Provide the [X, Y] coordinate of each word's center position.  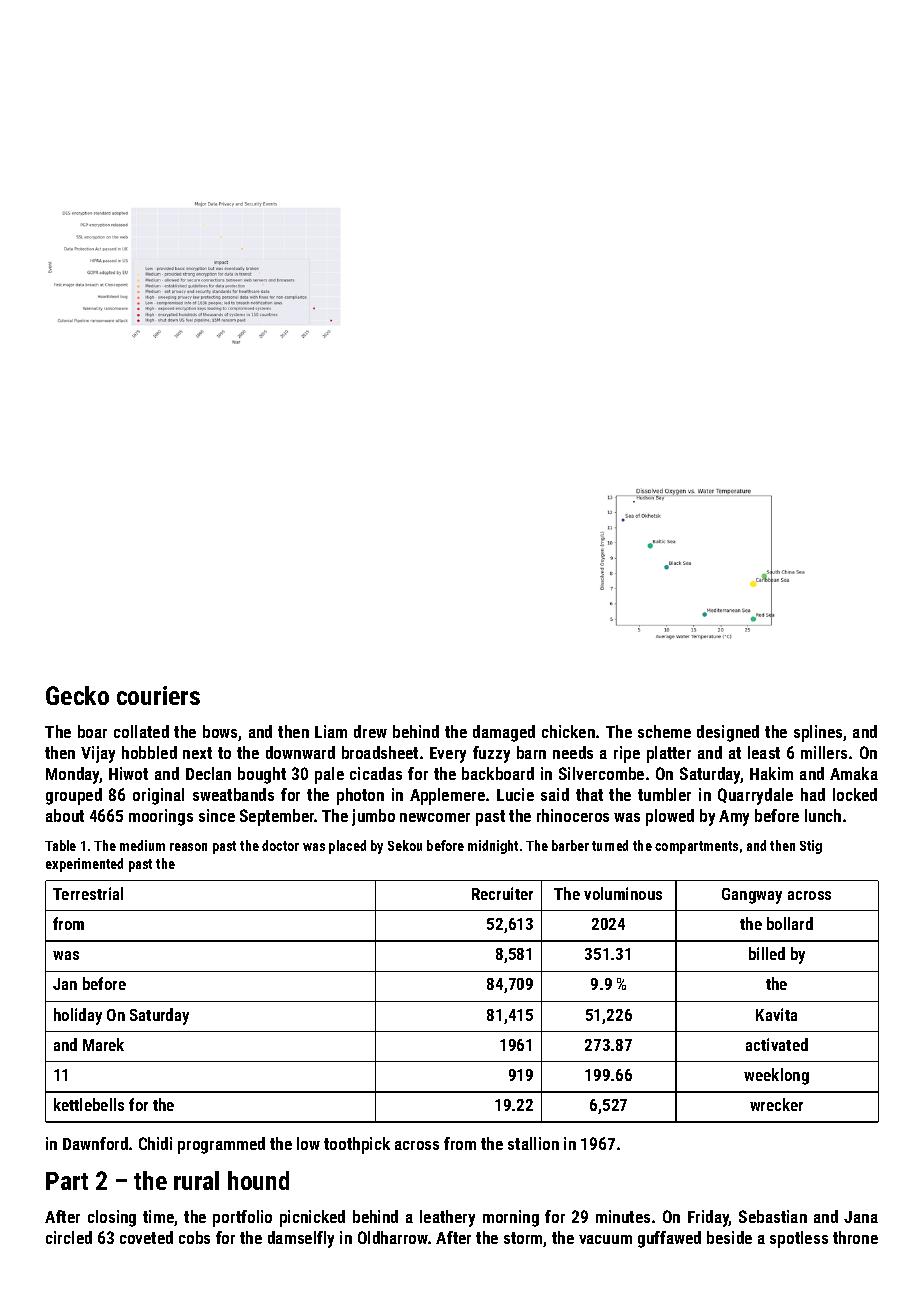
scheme [664, 731]
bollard [790, 923]
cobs [194, 1237]
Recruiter [502, 893]
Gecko [77, 695]
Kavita [776, 1014]
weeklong [776, 1076]
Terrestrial [88, 893]
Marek [103, 1044]
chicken [568, 731]
